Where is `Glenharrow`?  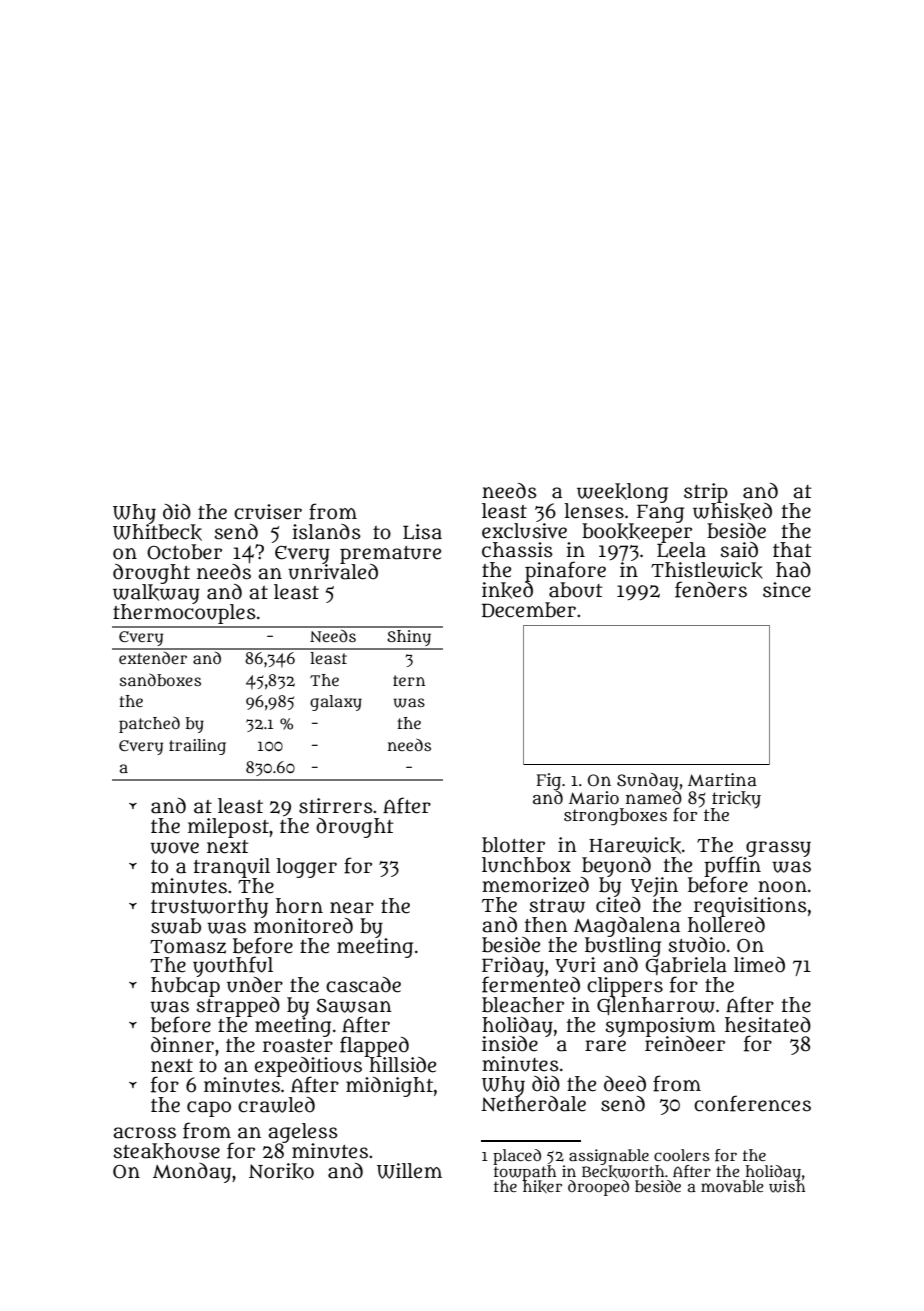
Glenharrow is located at coordinates (656, 1006).
